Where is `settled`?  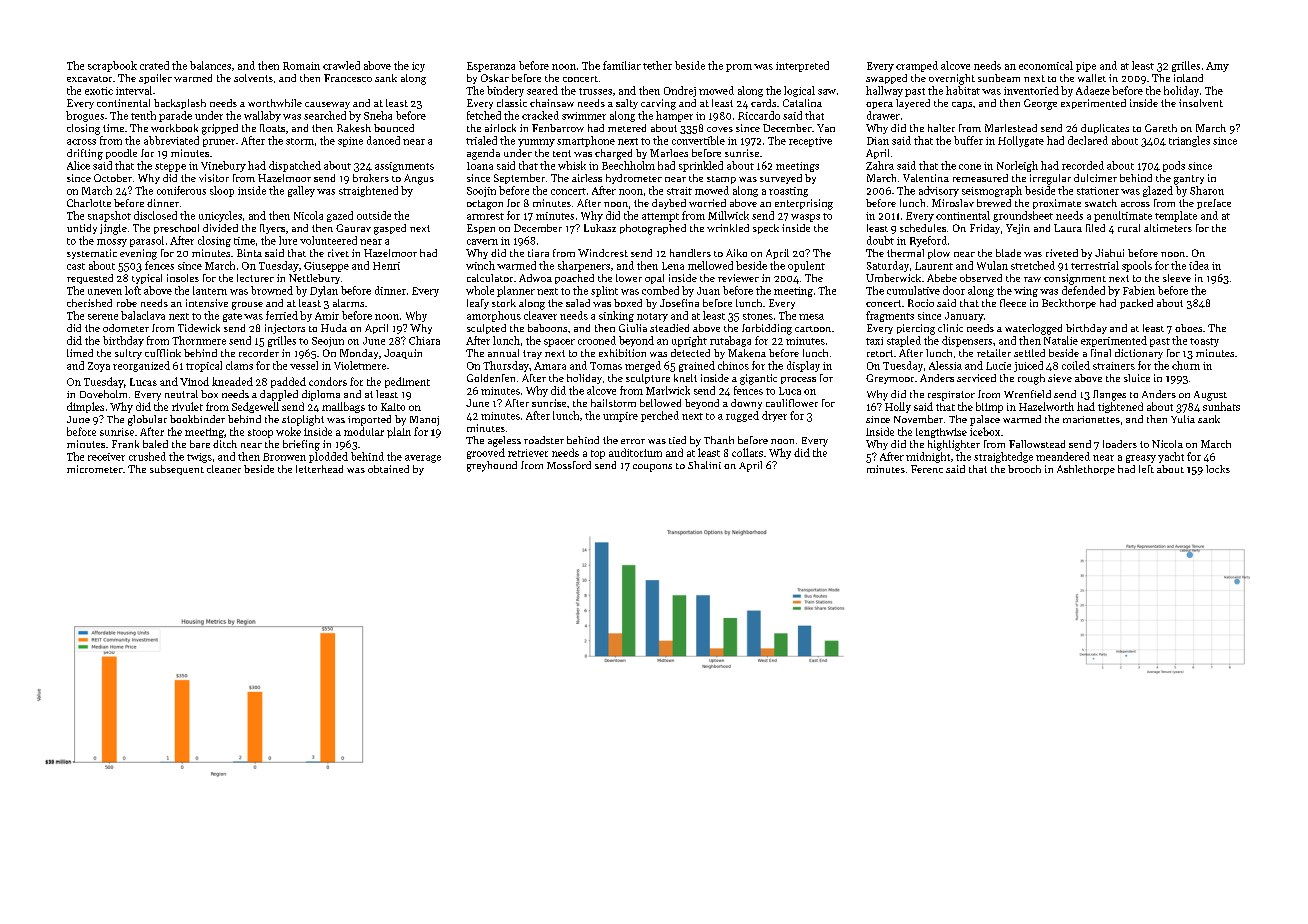
settled is located at coordinates (1029, 353).
